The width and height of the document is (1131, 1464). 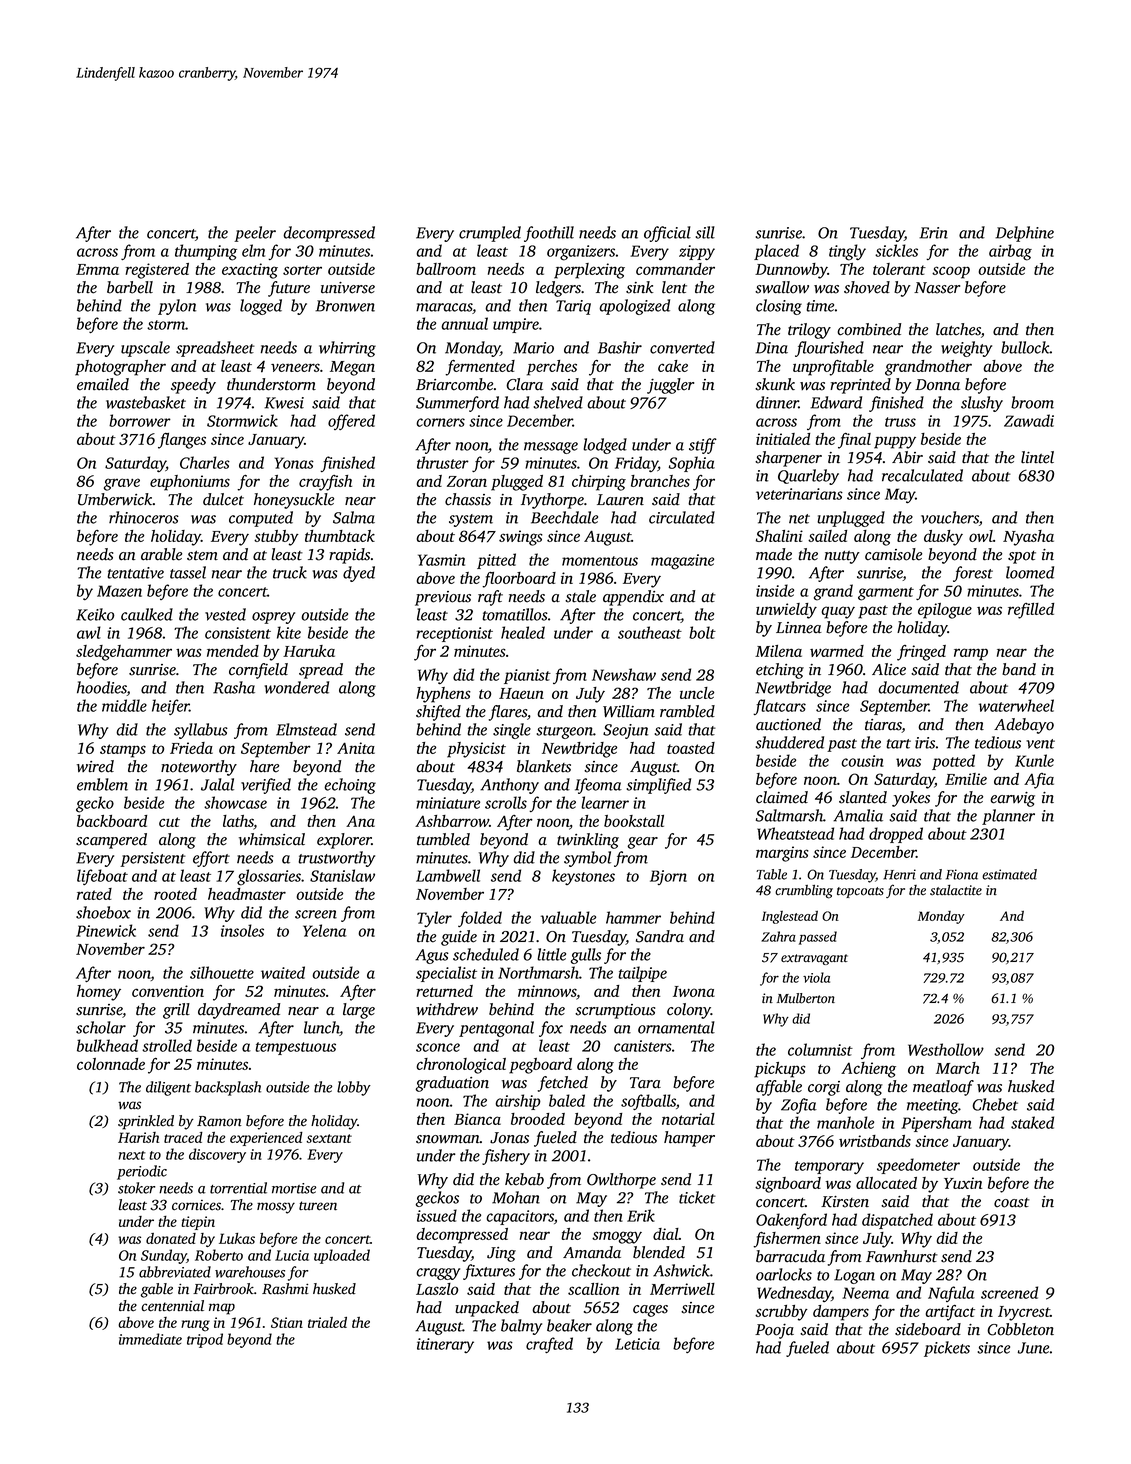 What do you see at coordinates (547, 991) in the document?
I see `minnows` at bounding box center [547, 991].
